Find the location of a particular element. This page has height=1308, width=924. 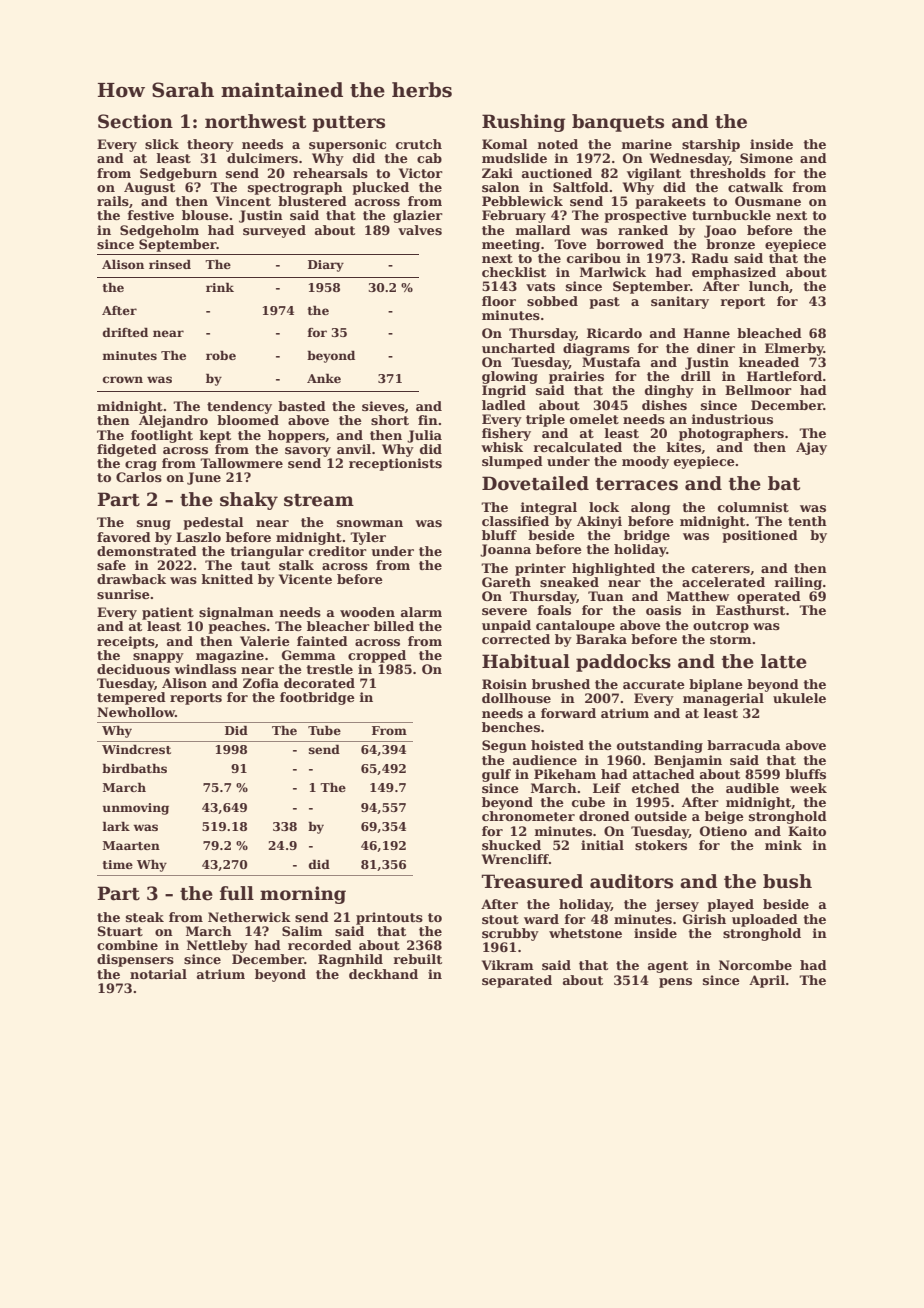

shaky is located at coordinates (249, 501).
